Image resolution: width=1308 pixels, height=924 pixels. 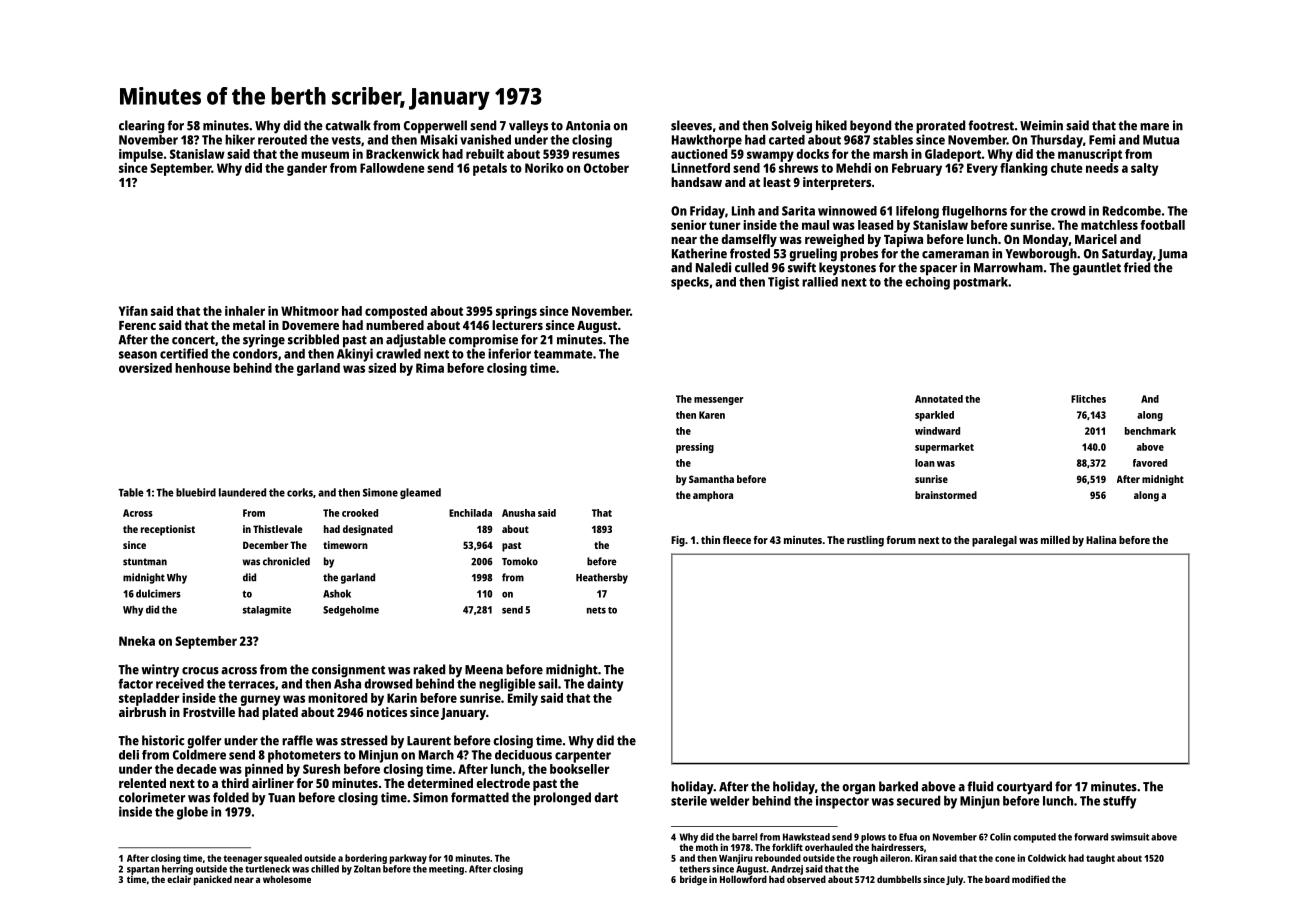 What do you see at coordinates (1154, 127) in the screenshot?
I see `mare` at bounding box center [1154, 127].
